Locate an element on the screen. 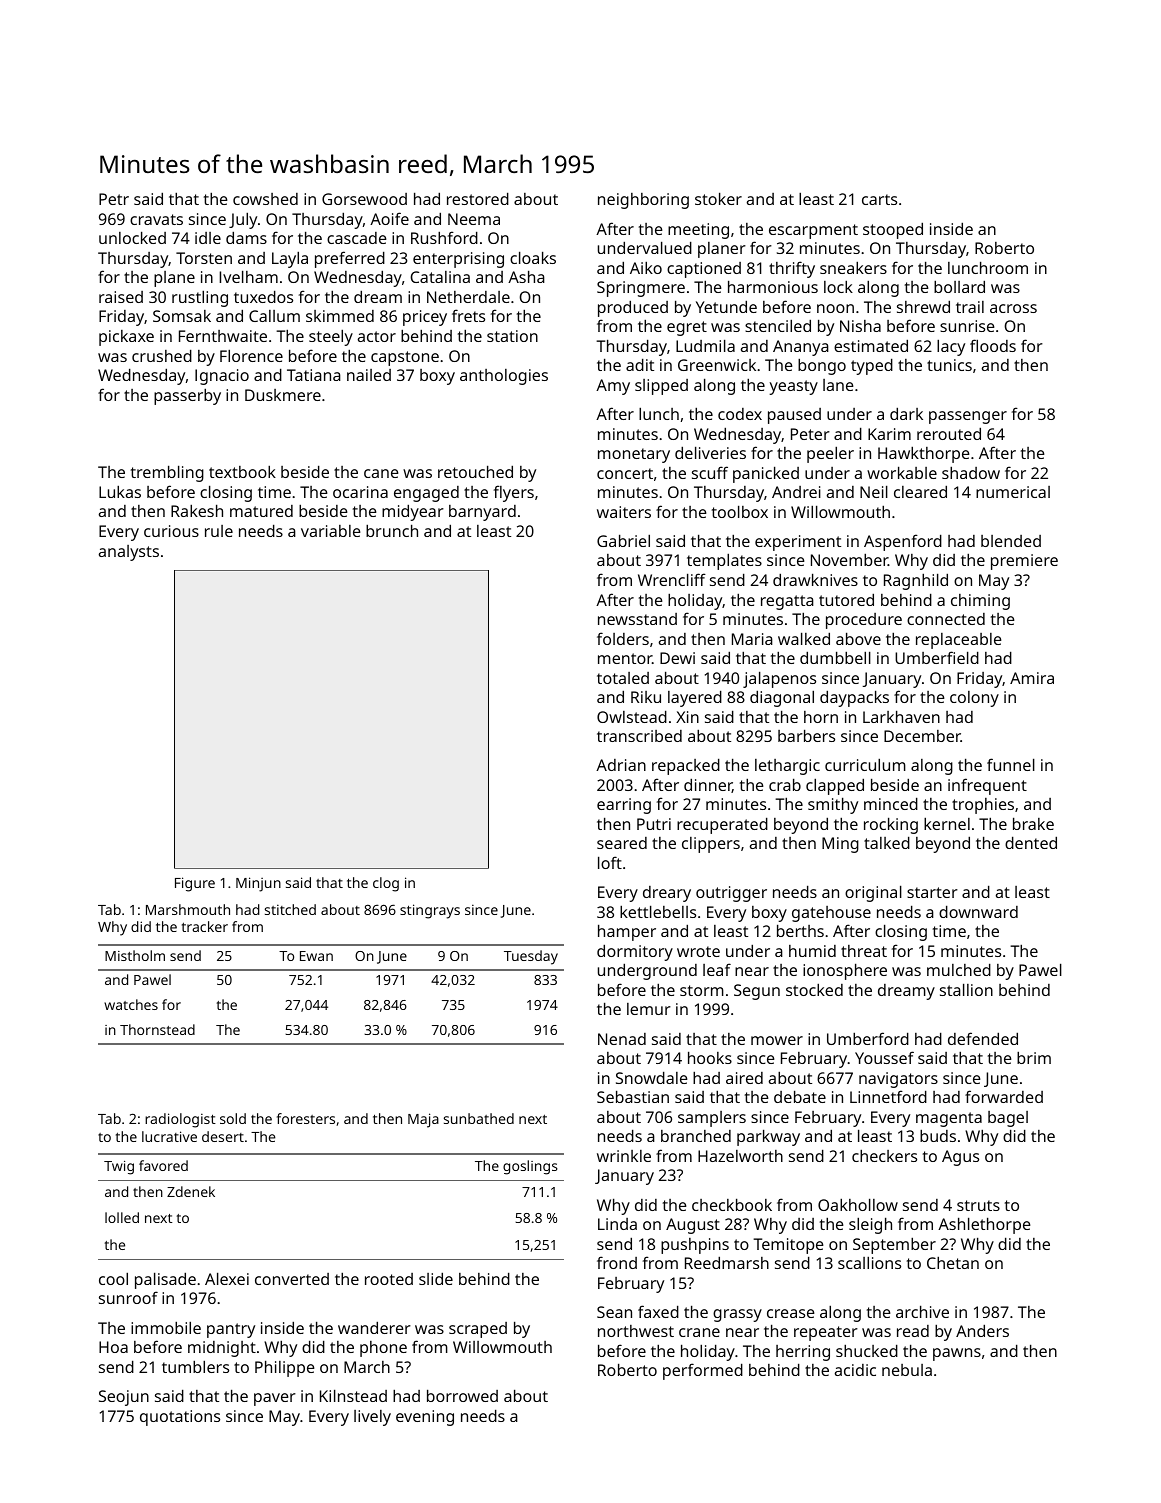 This screenshot has height=1503, width=1161. carts is located at coordinates (879, 199).
